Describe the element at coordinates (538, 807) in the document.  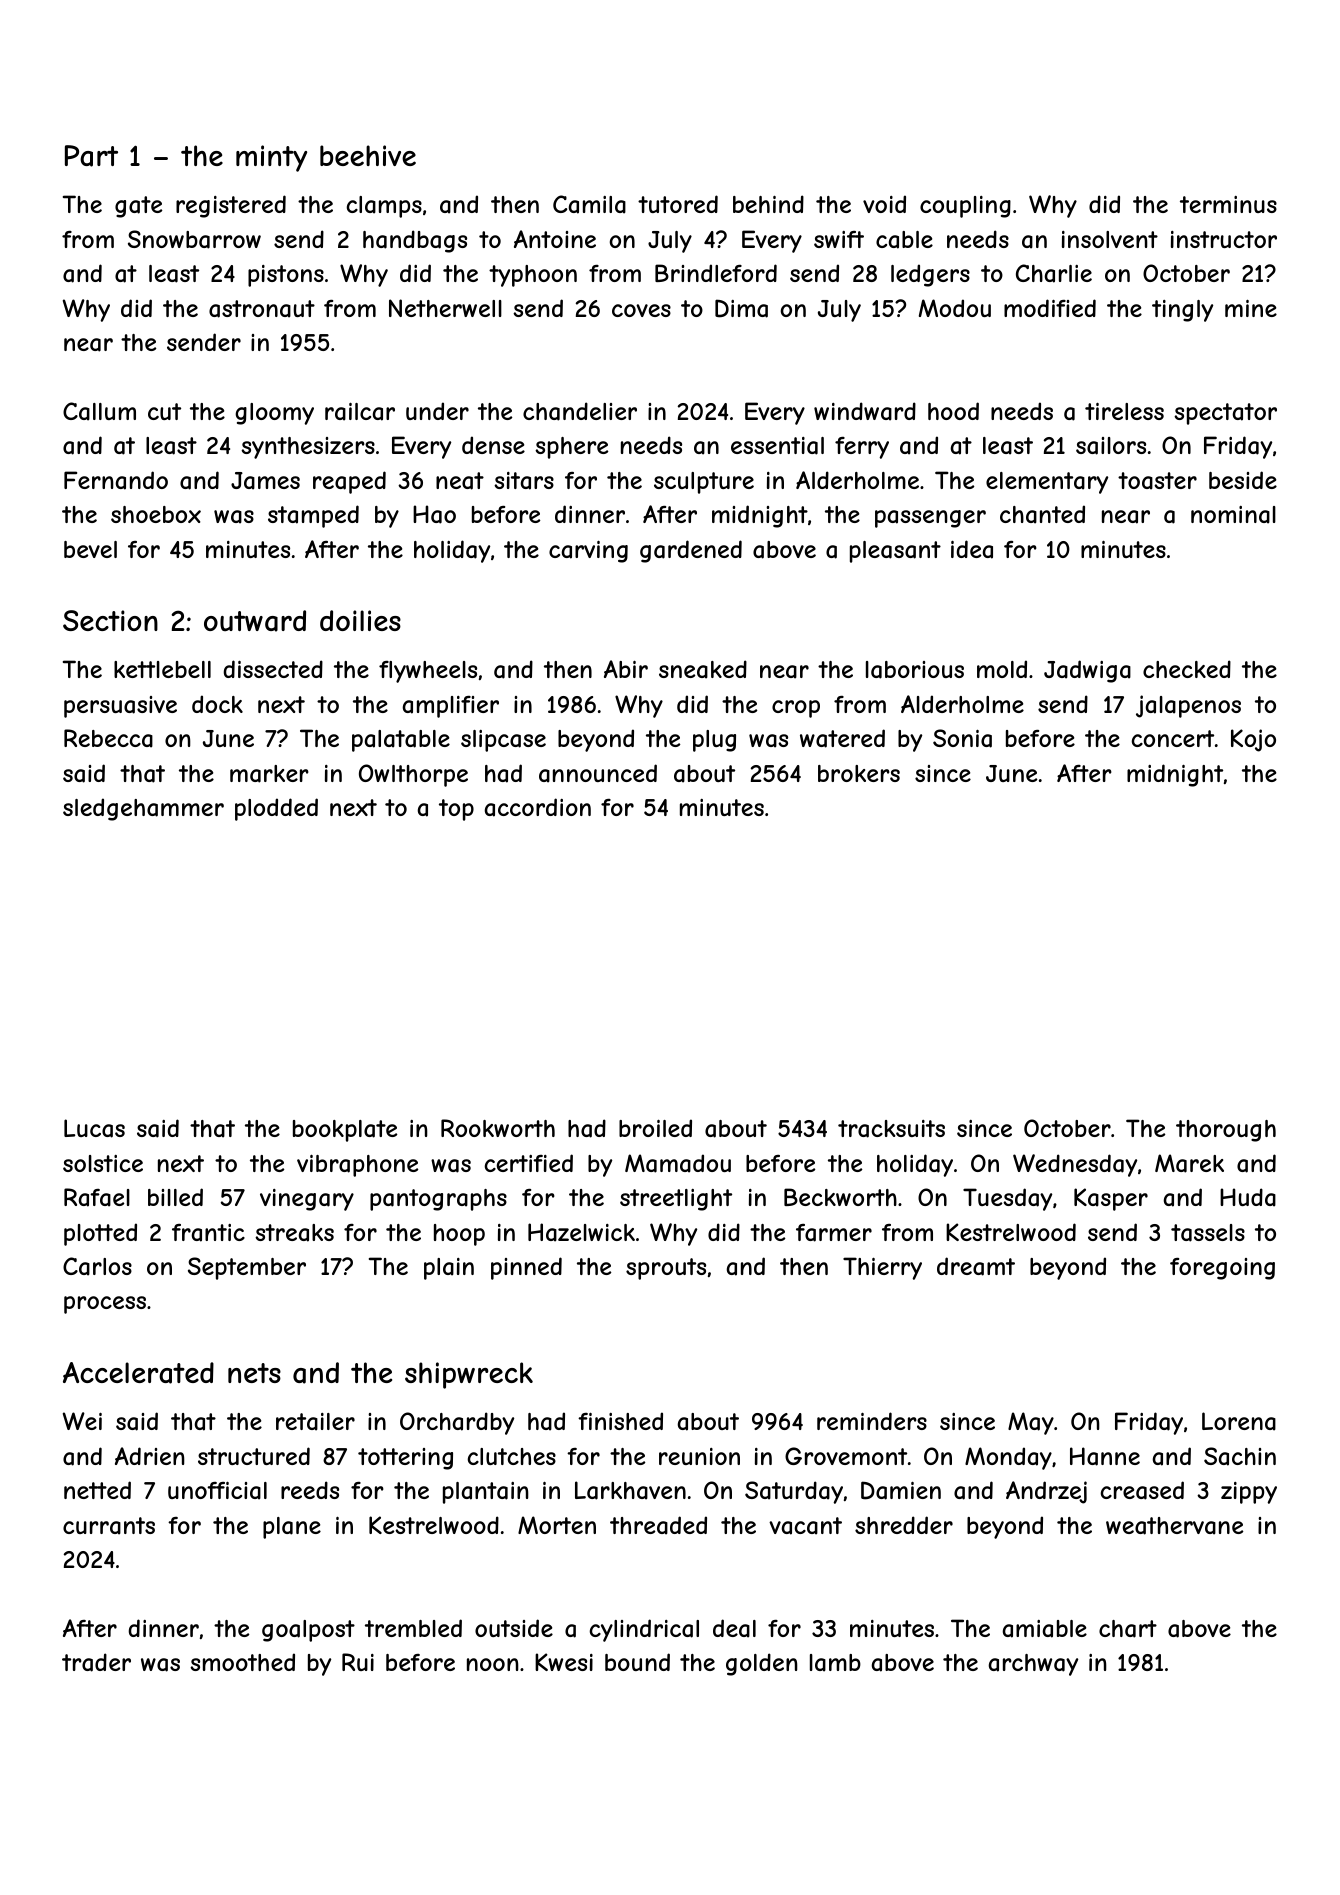
I see `accordion` at that location.
